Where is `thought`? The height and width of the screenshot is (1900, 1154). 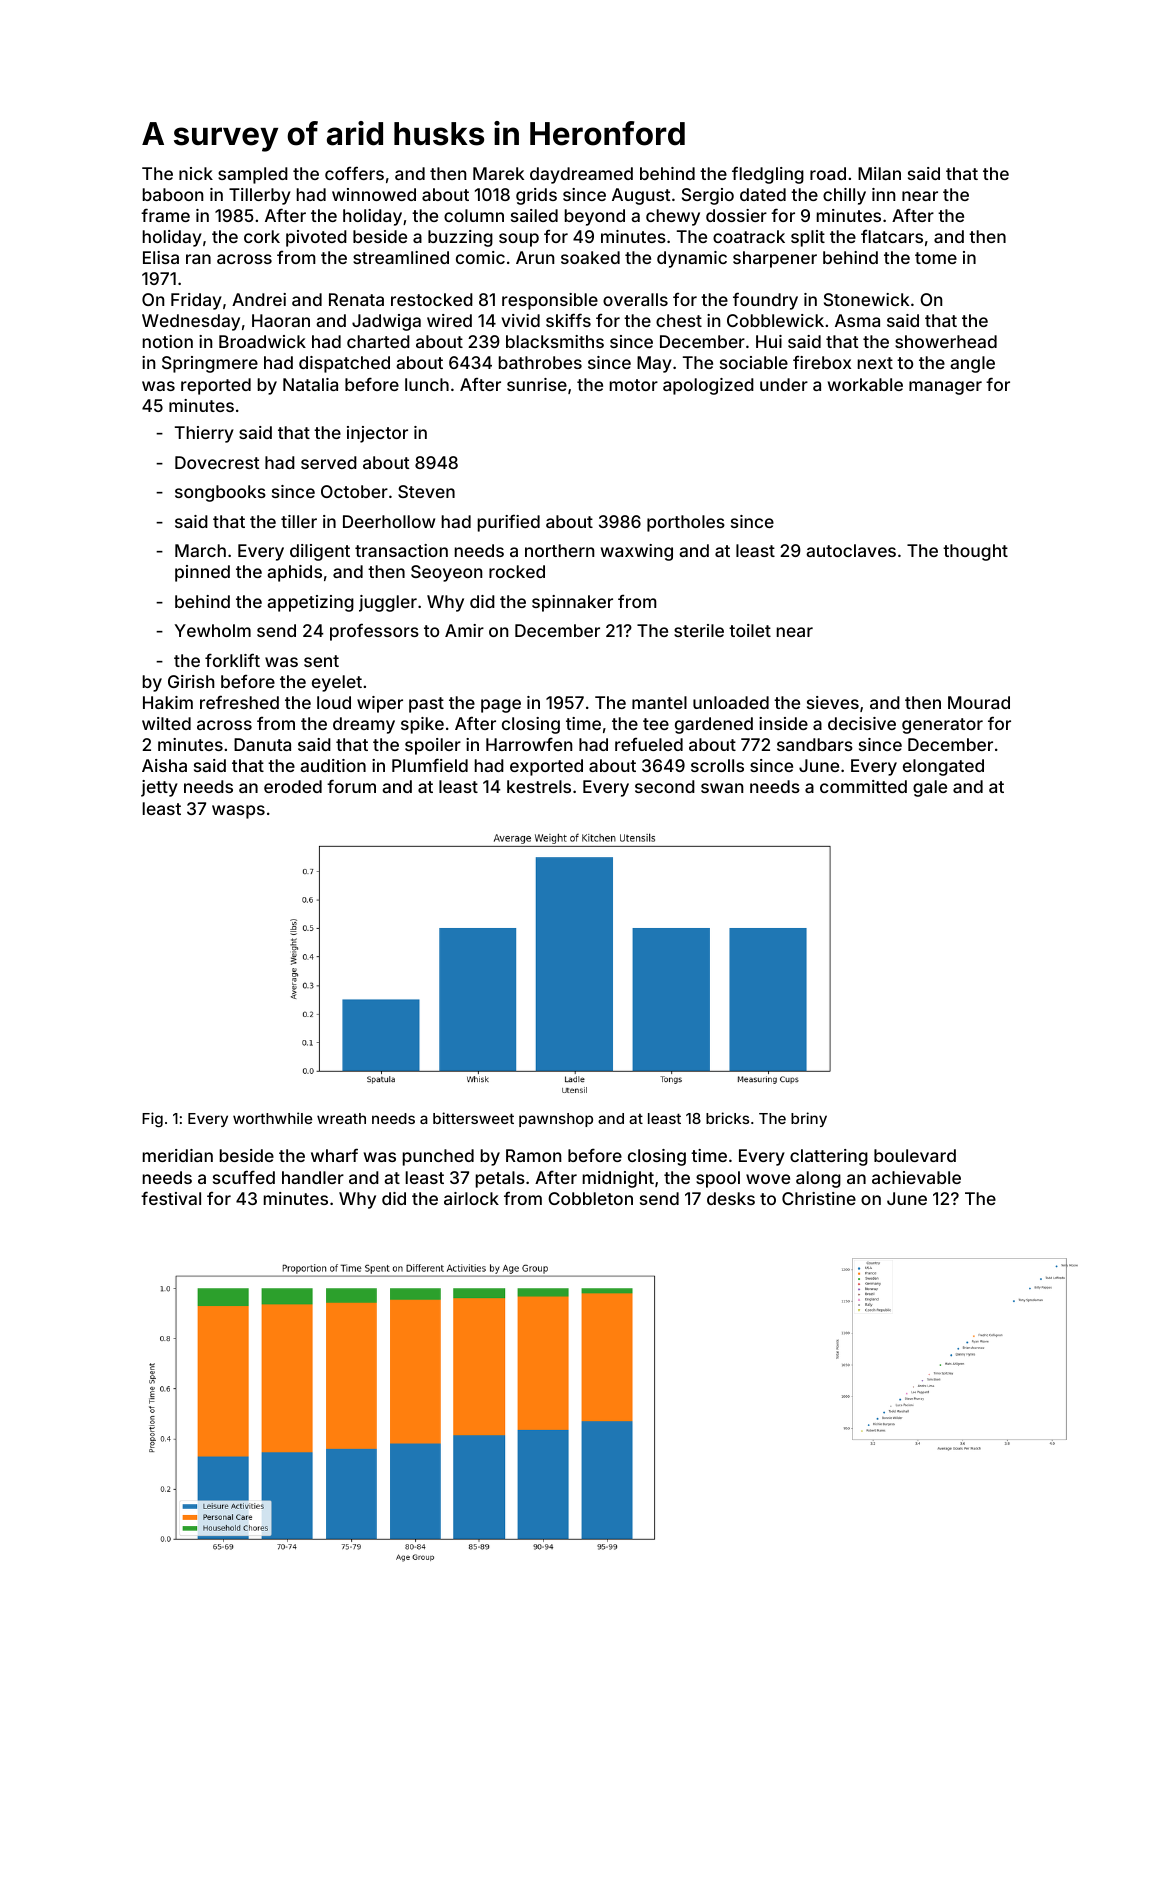
thought is located at coordinates (975, 552).
